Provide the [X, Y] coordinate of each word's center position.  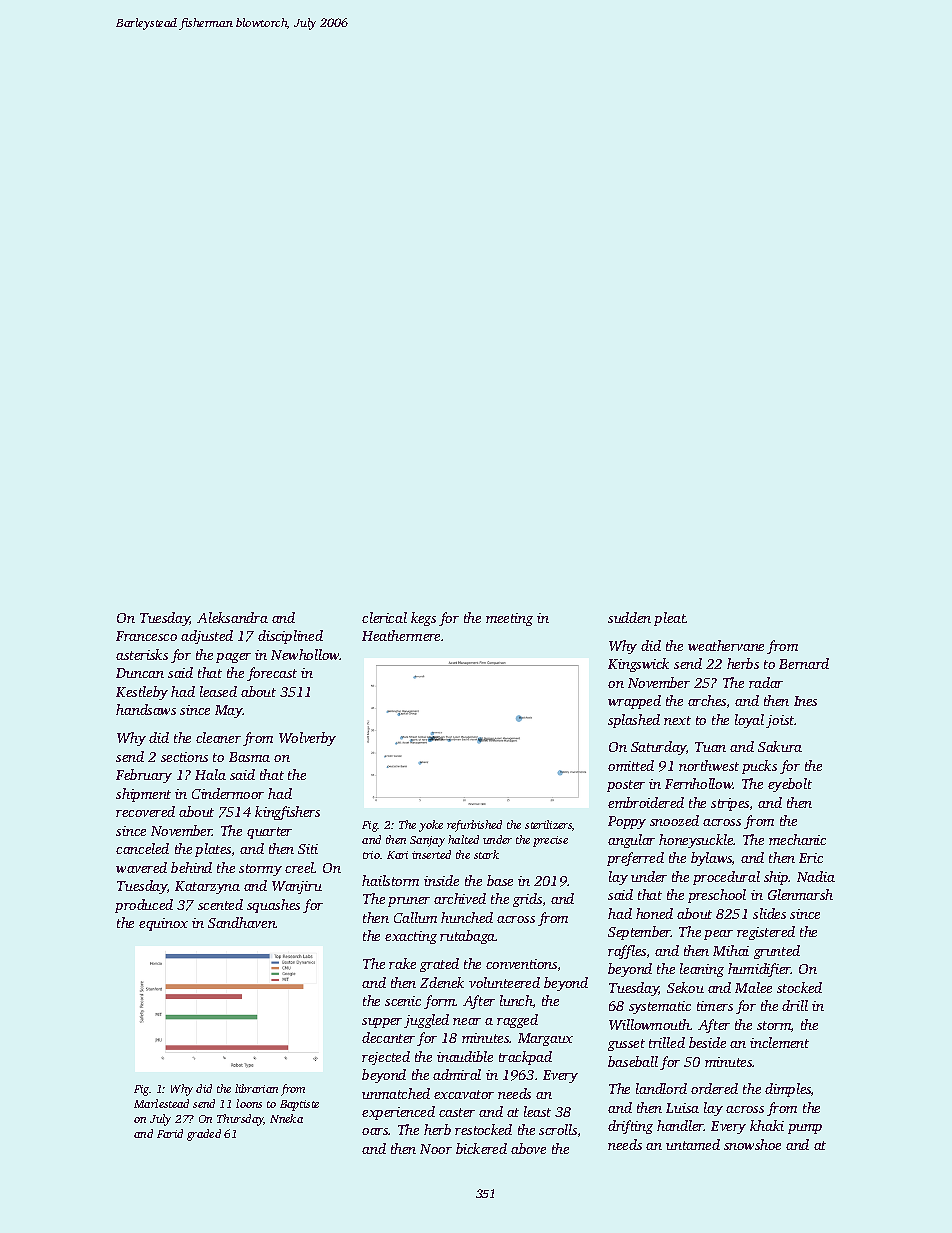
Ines [805, 701]
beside [707, 1042]
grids [527, 900]
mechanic [797, 839]
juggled [426, 1021]
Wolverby [307, 739]
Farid [170, 1133]
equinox [163, 924]
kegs [423, 619]
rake [402, 963]
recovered [145, 811]
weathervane [726, 645]
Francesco [146, 636]
